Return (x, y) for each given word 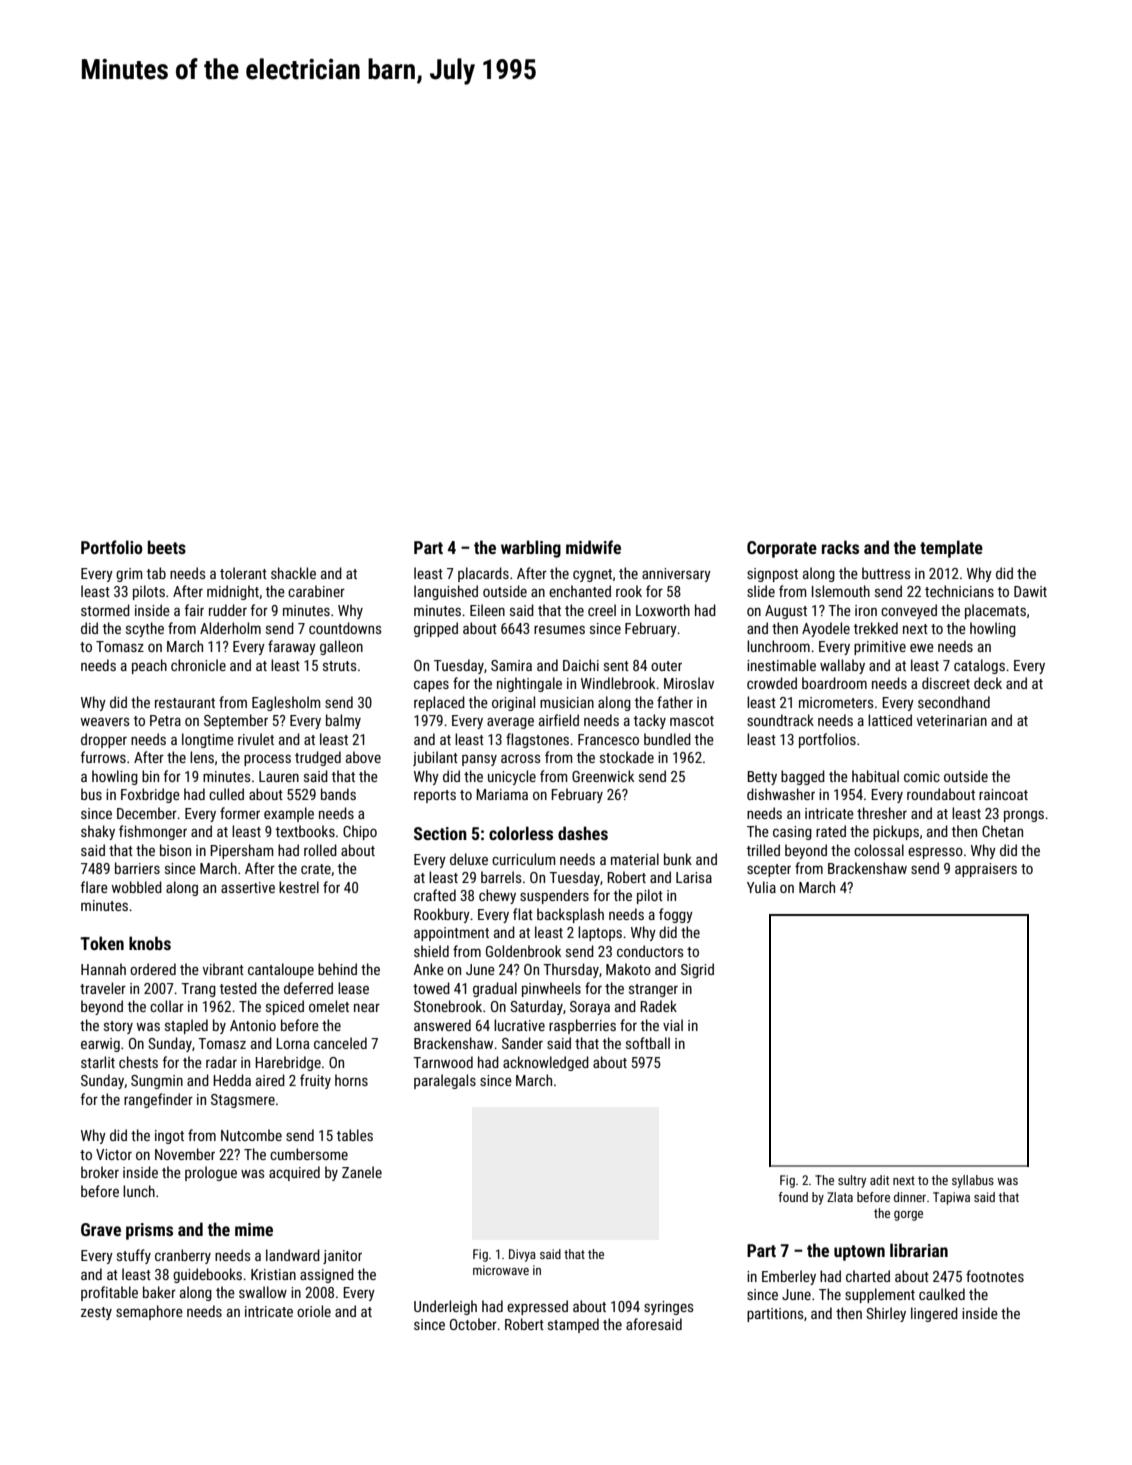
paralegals (445, 1081)
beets (167, 547)
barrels (501, 877)
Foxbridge (150, 795)
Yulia (761, 887)
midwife (593, 547)
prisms (149, 1231)
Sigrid (697, 970)
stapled (186, 1026)
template (951, 549)
